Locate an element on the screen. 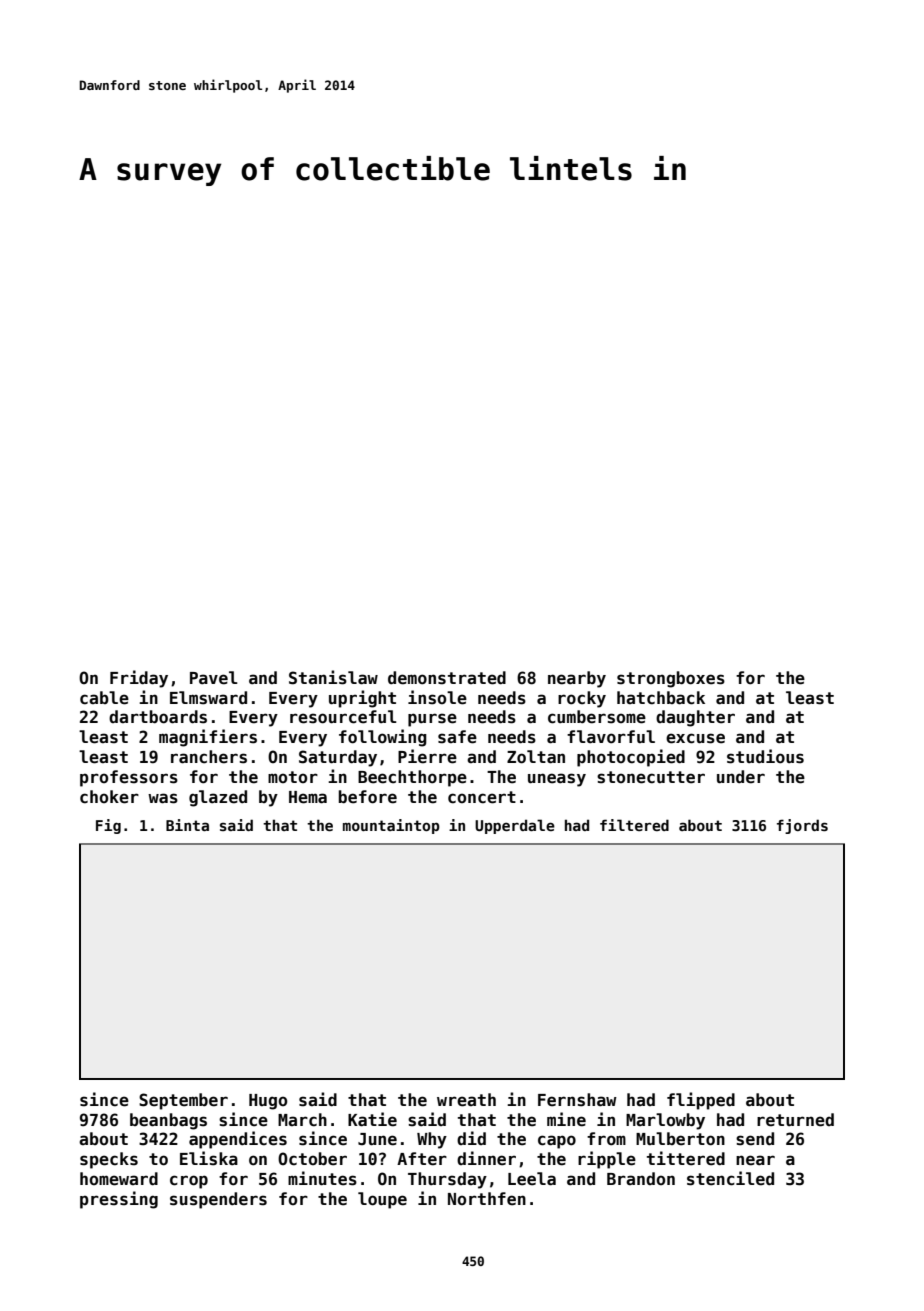  Friday is located at coordinates (139, 679).
